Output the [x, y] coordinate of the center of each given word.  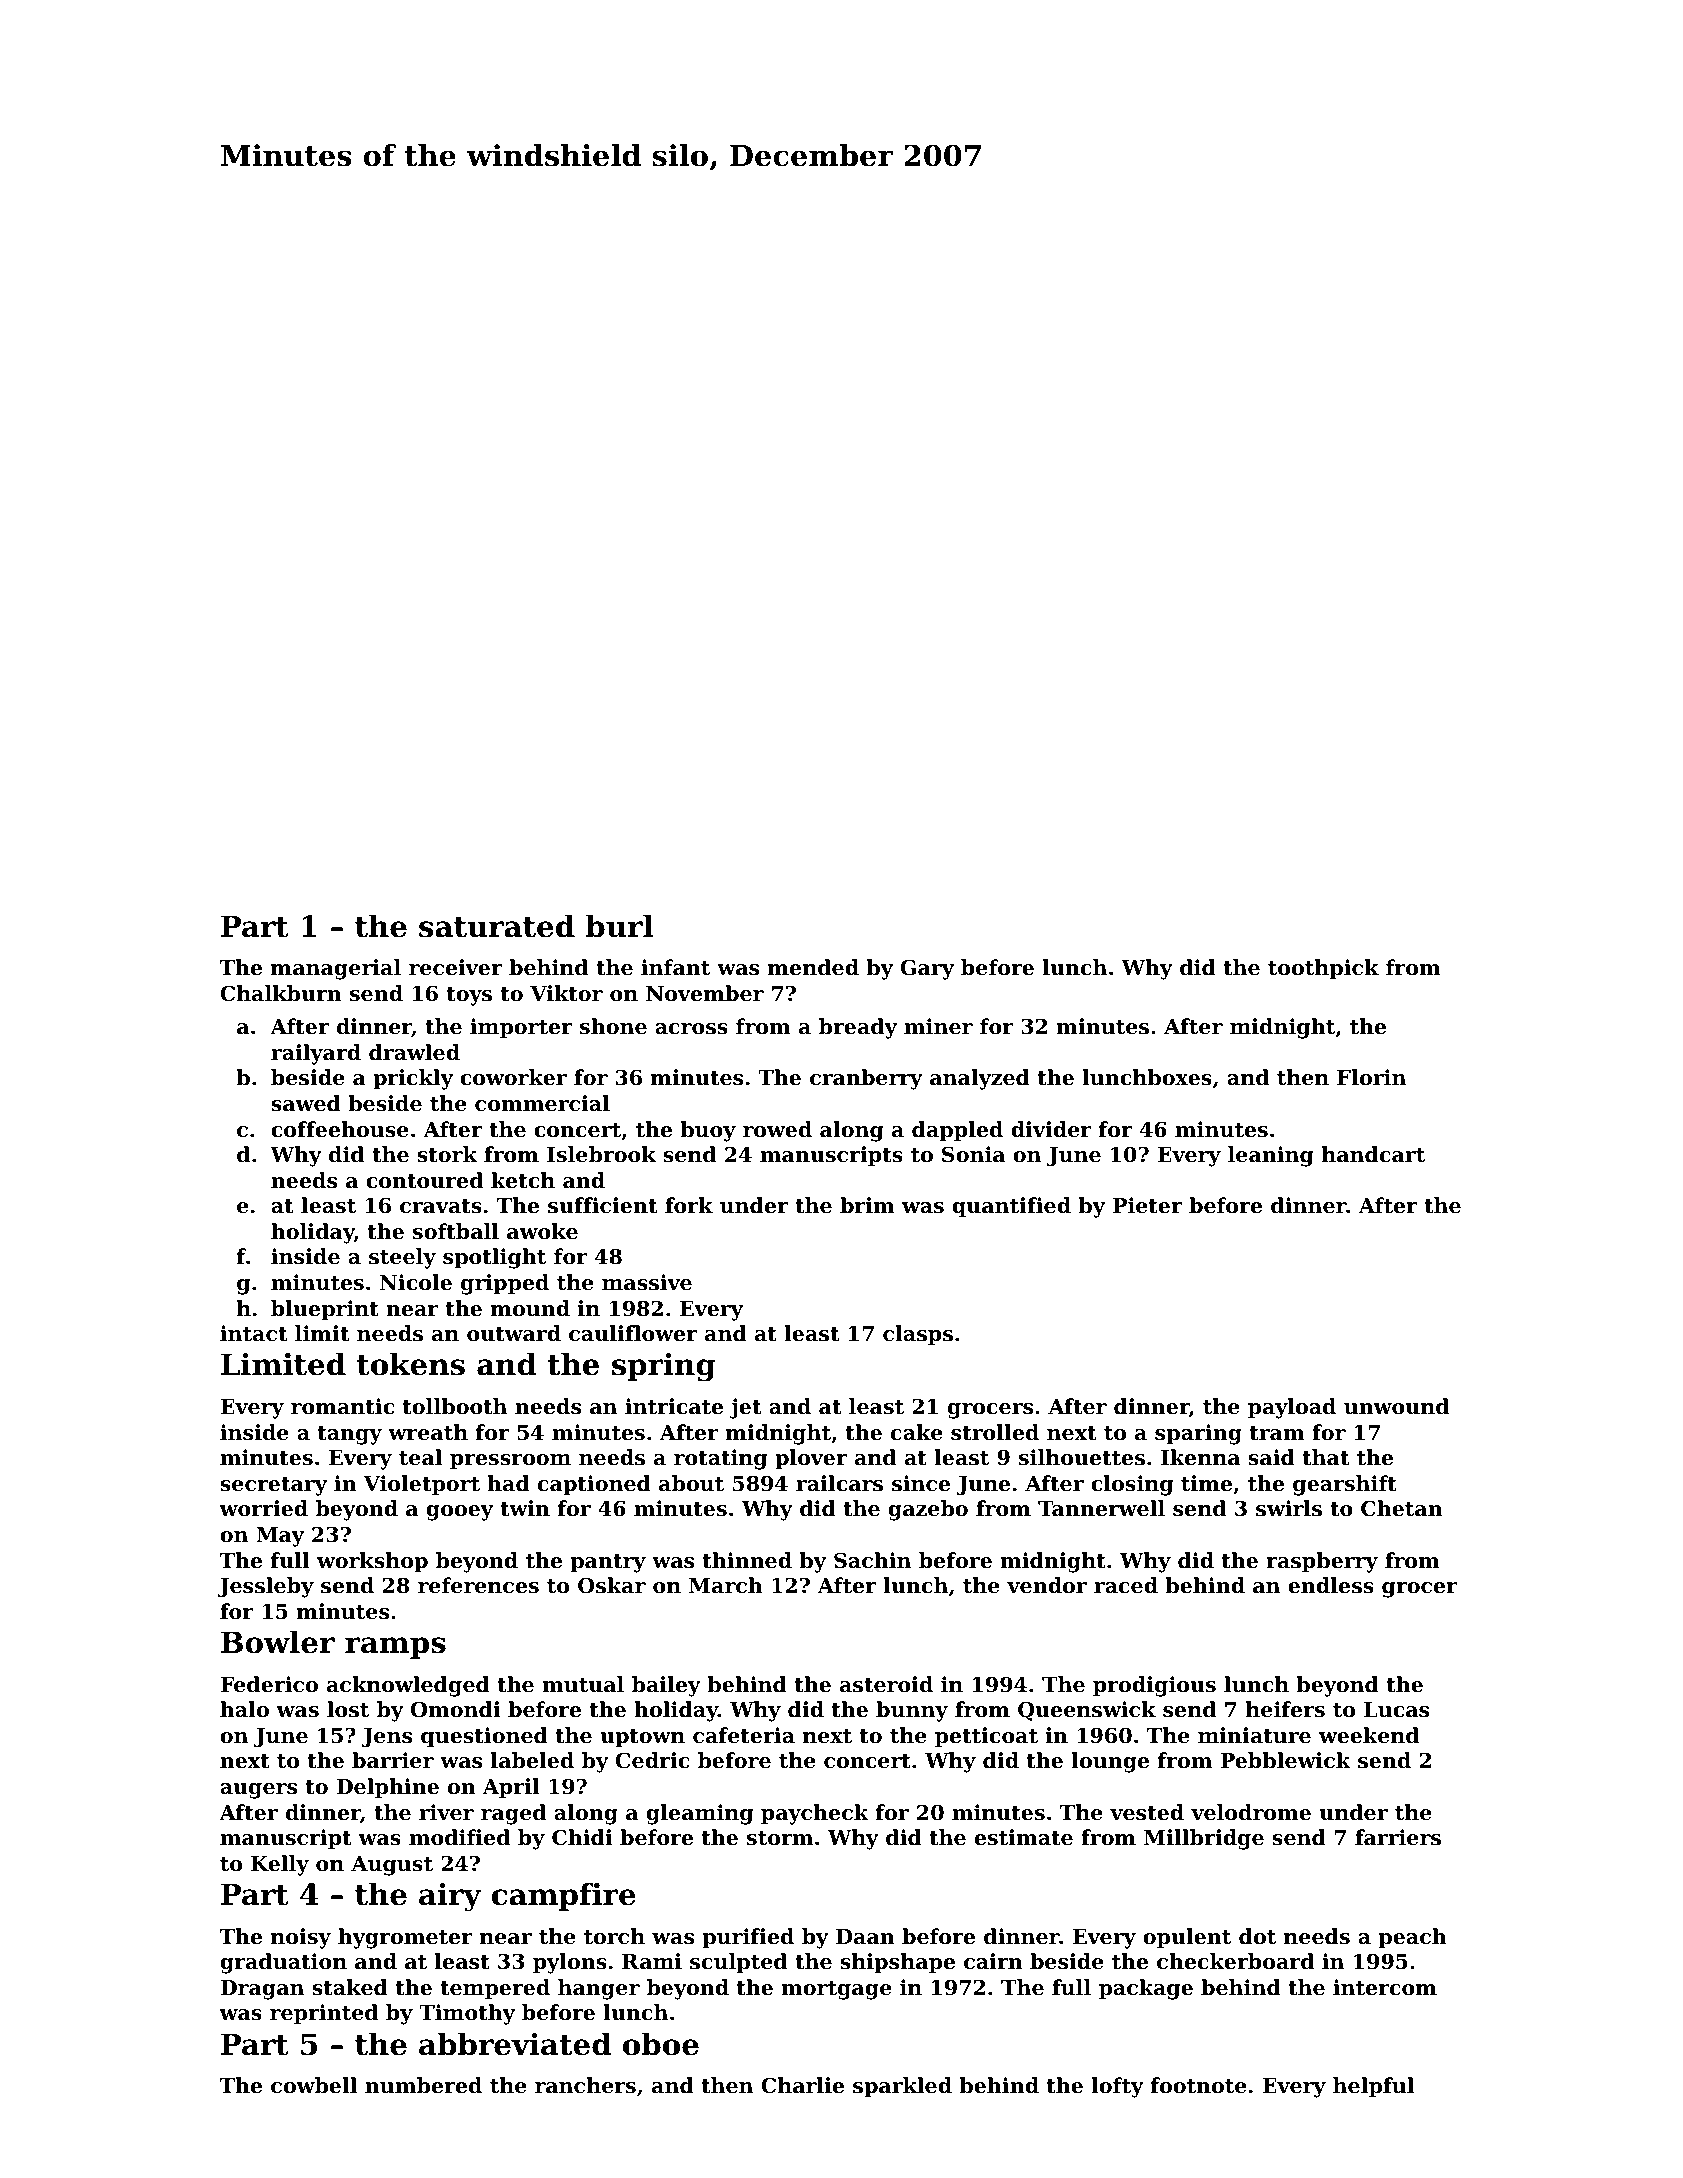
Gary [927, 969]
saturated [497, 926]
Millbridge [1204, 1839]
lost [348, 1709]
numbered [423, 2085]
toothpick [1323, 969]
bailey [666, 1686]
